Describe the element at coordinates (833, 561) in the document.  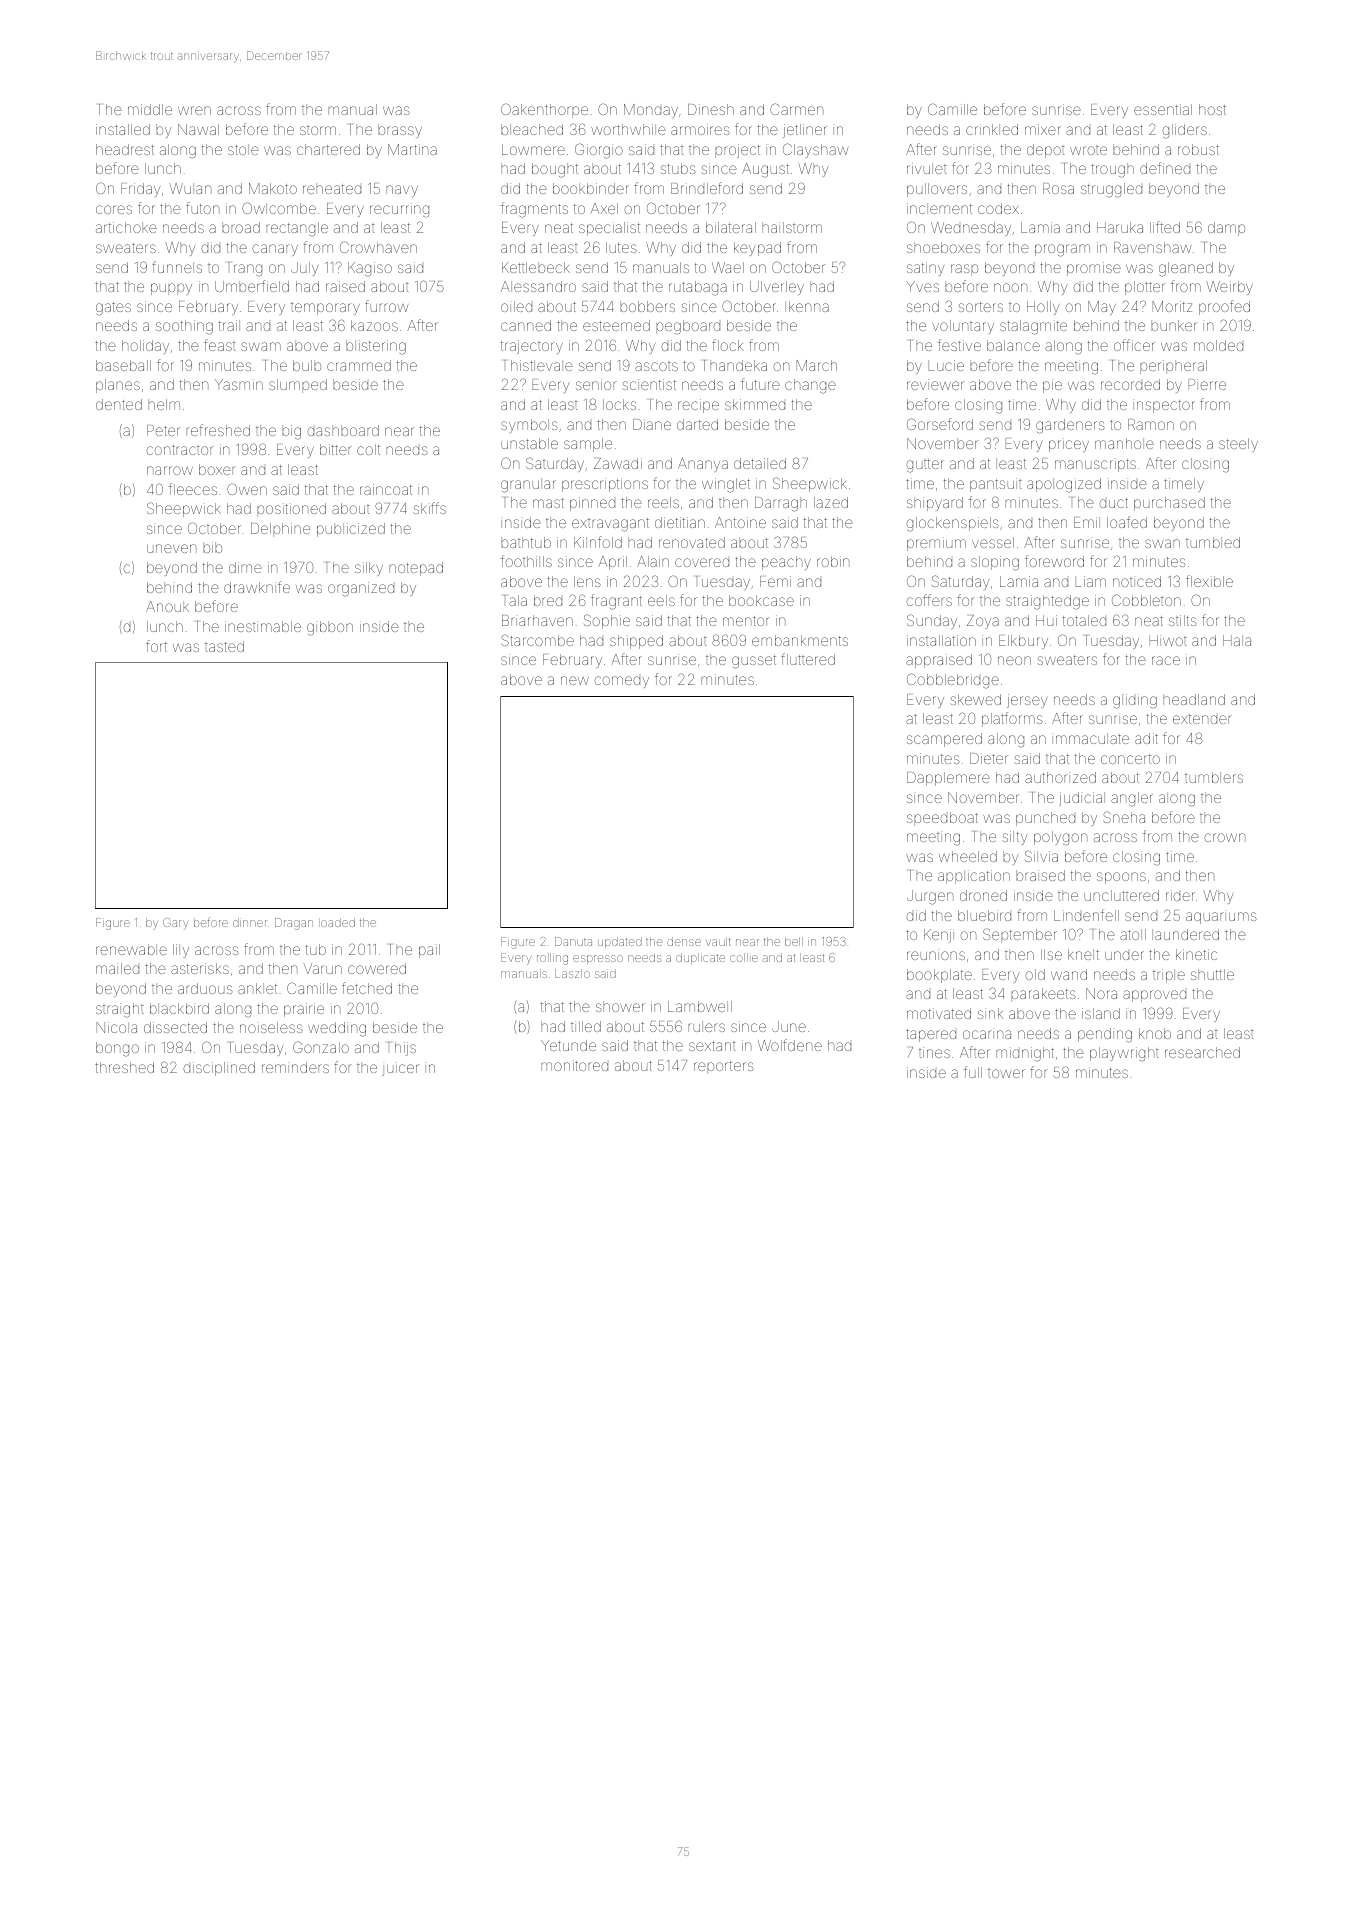
I see `robin` at that location.
